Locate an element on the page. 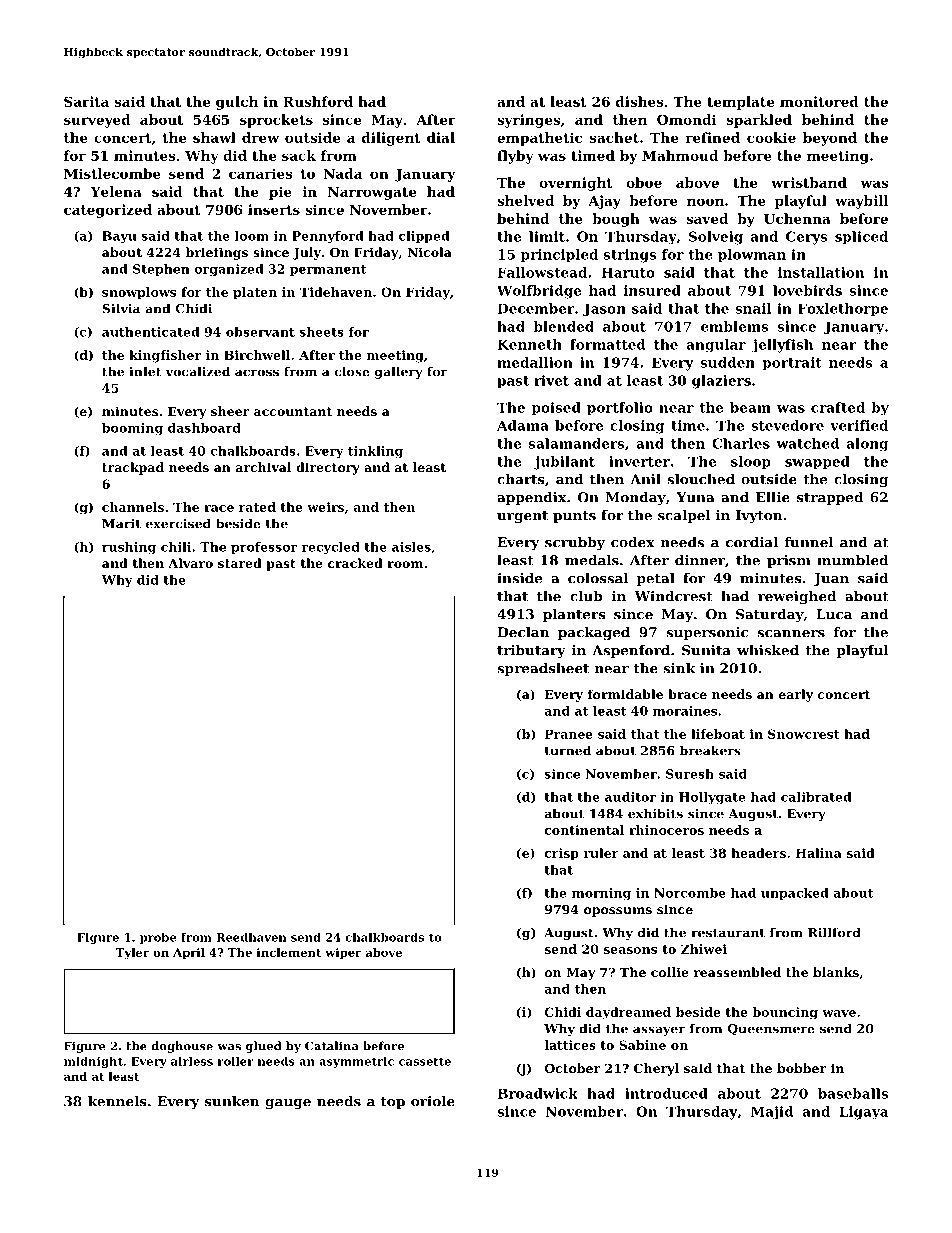 Image resolution: width=952 pixels, height=1233 pixels. drew is located at coordinates (260, 137).
